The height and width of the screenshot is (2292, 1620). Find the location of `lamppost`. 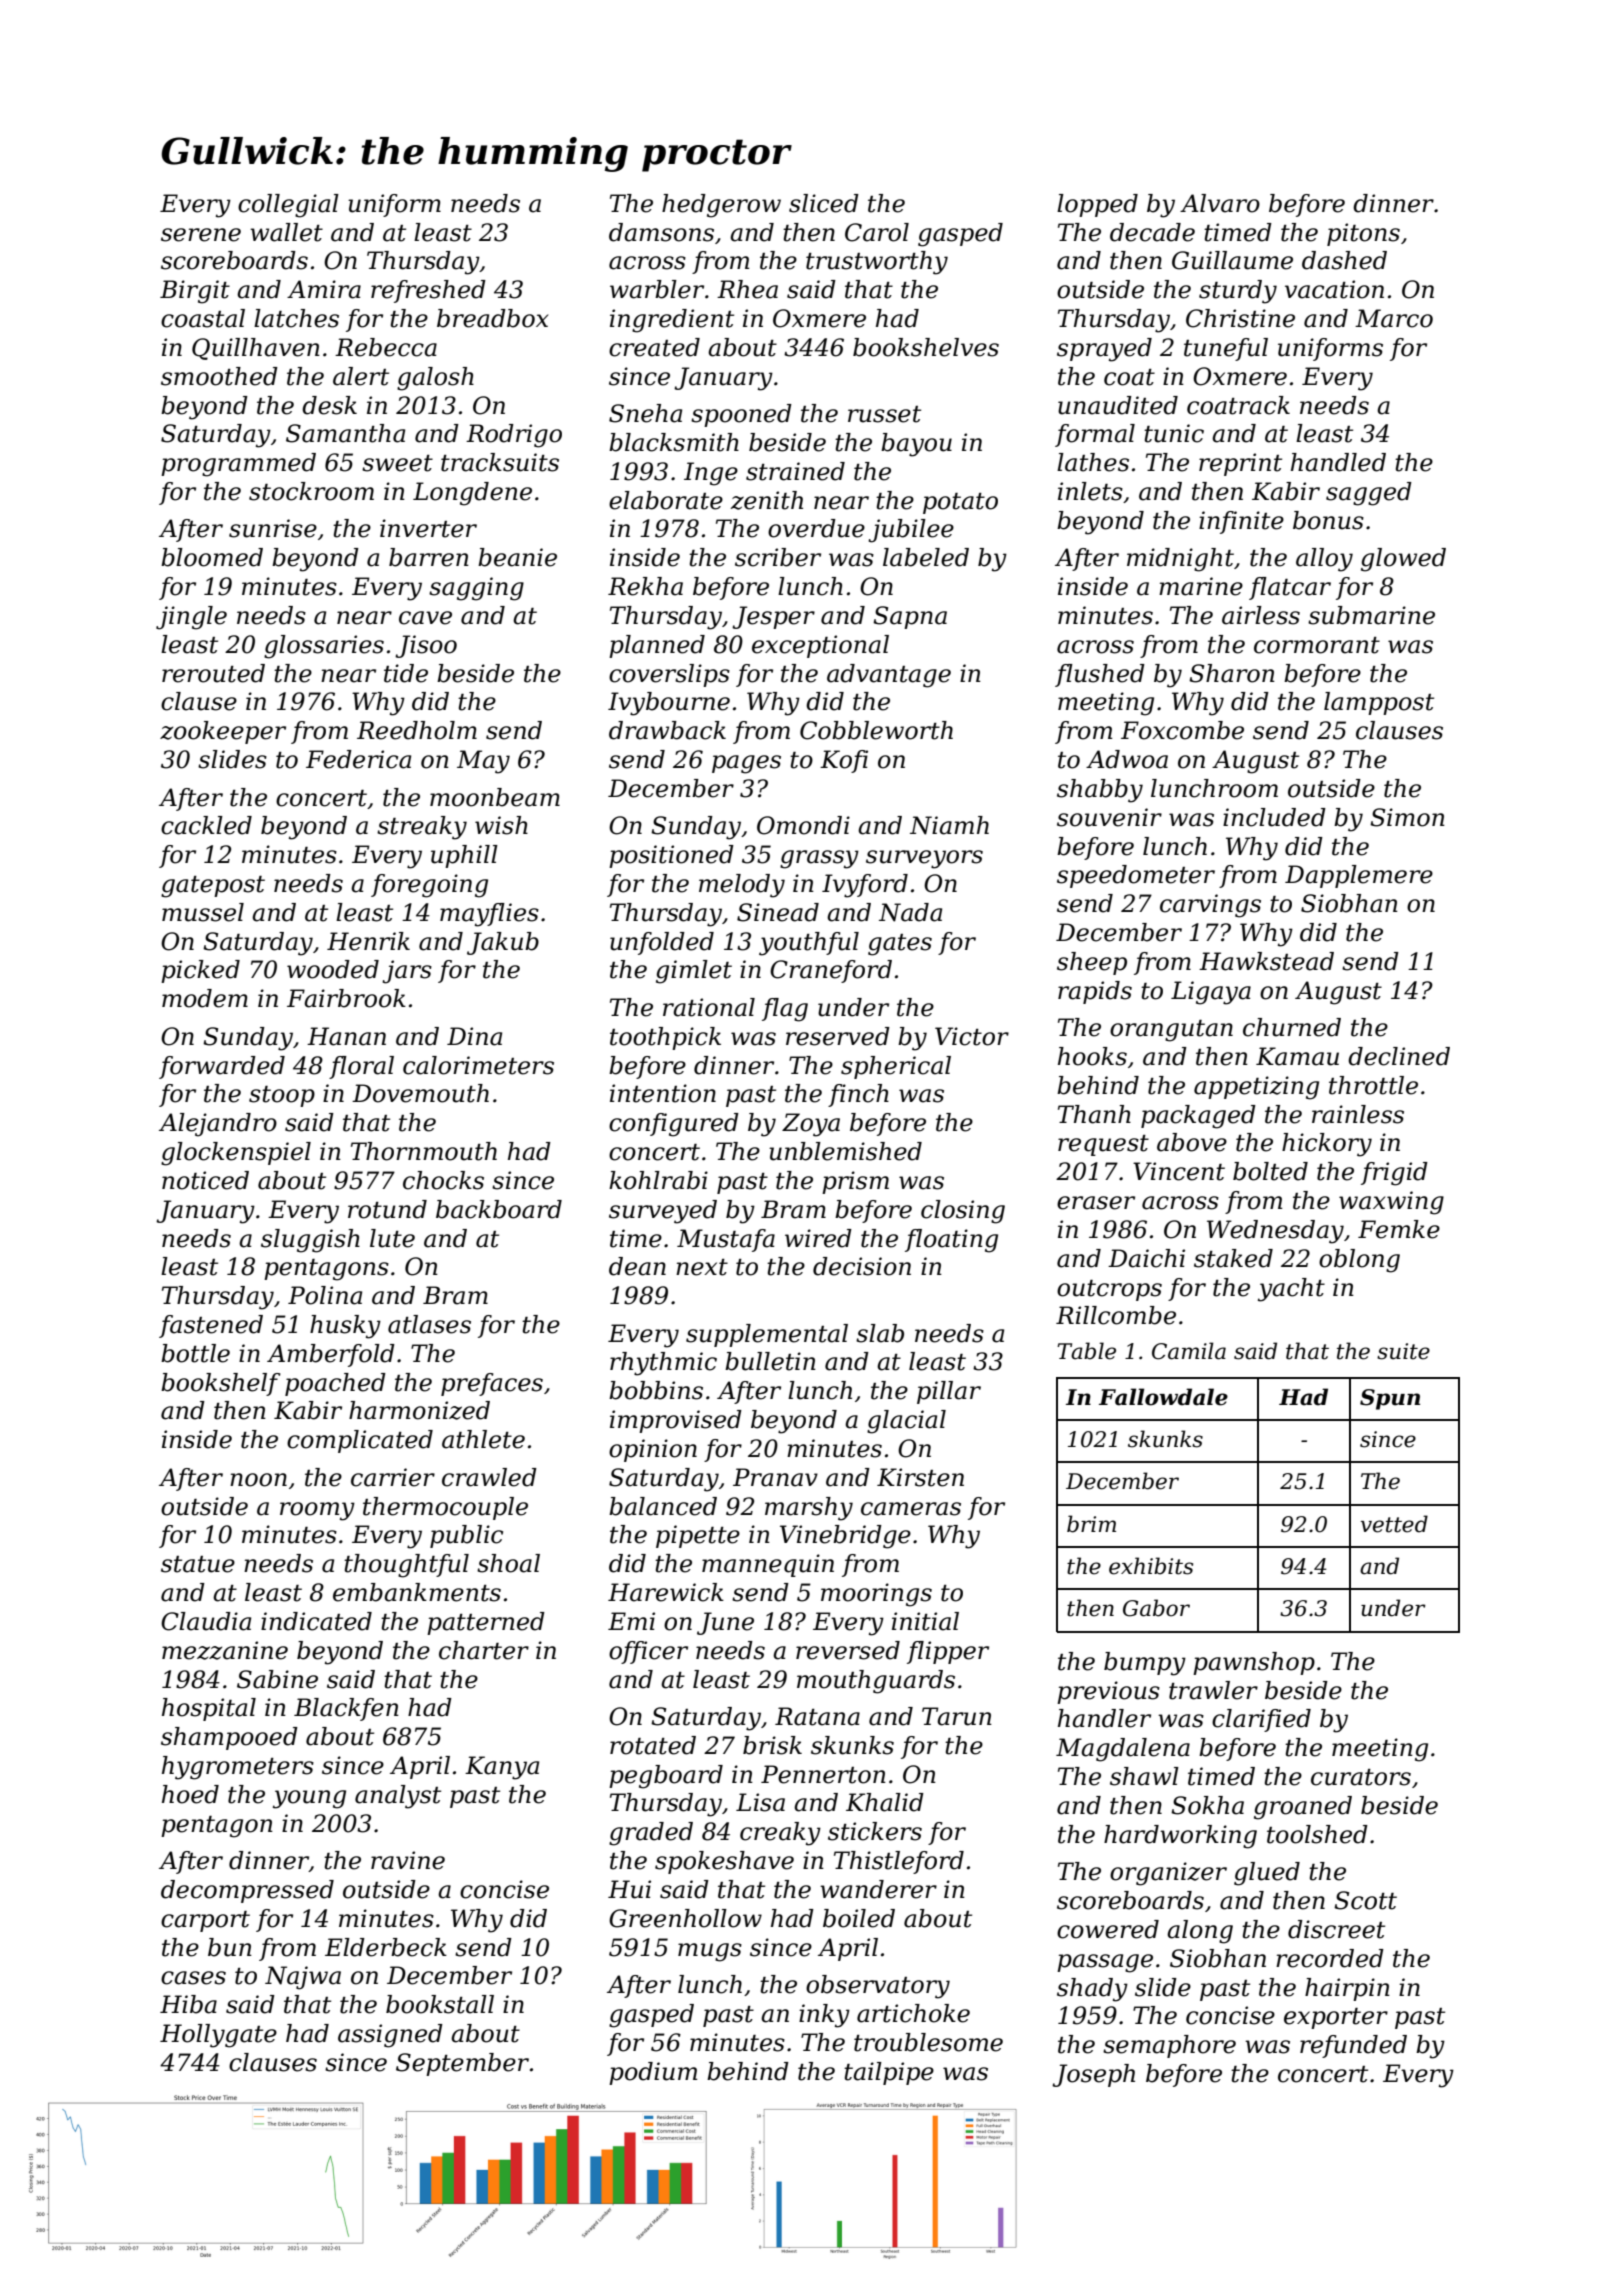

lamppost is located at coordinates (1379, 703).
